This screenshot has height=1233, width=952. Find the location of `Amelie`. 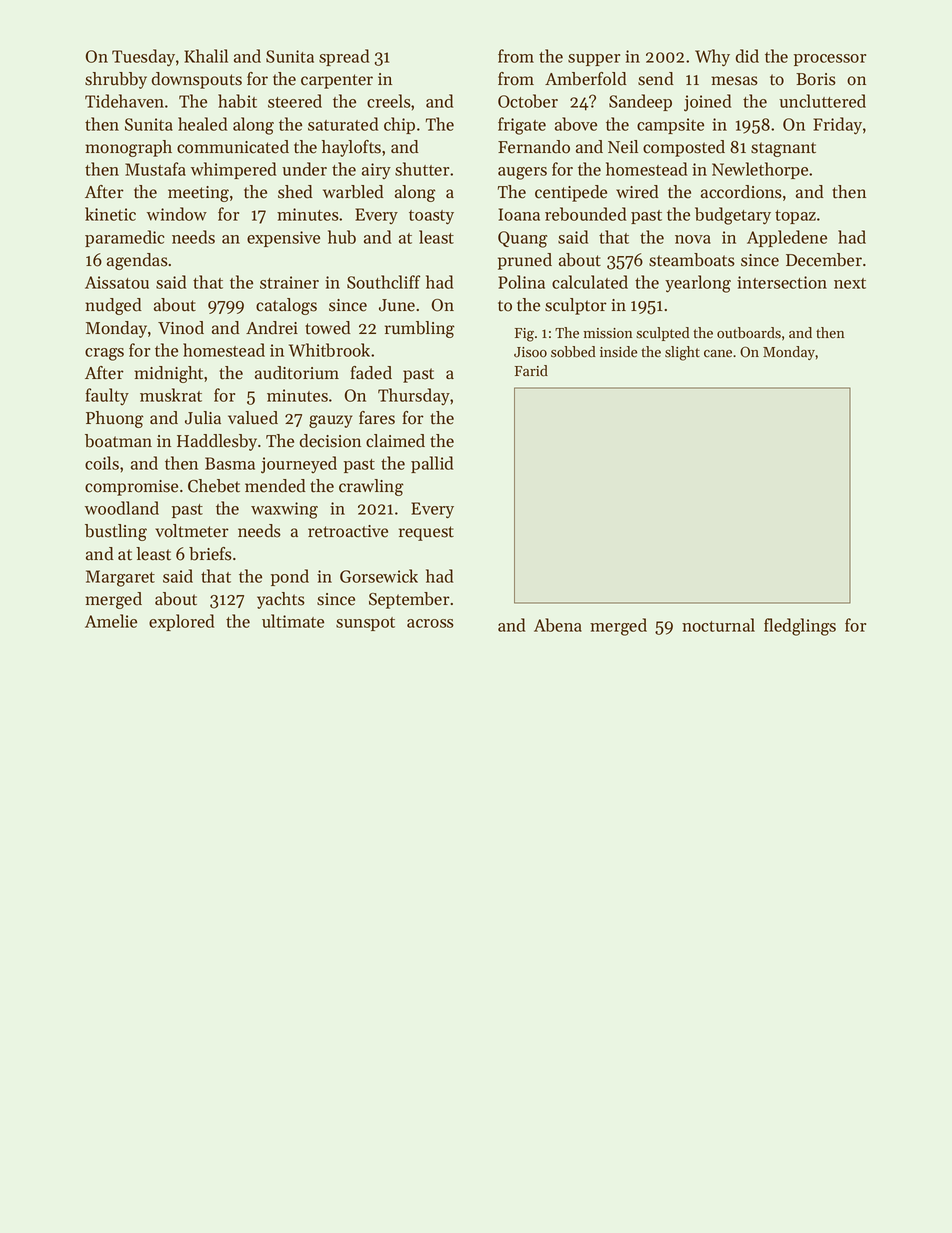

Amelie is located at coordinates (111, 621).
